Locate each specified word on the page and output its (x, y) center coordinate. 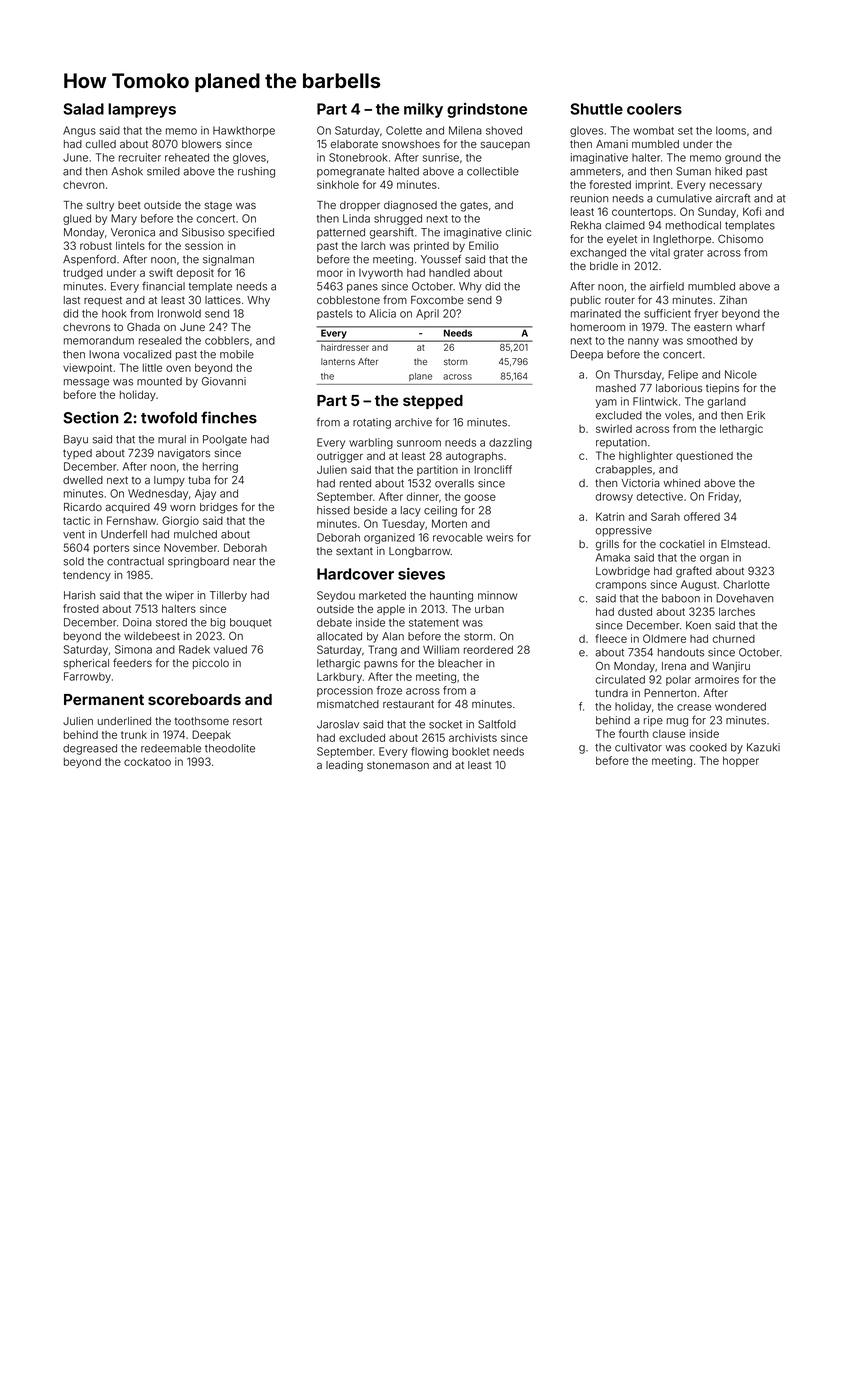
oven (178, 368)
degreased (90, 749)
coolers (654, 109)
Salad (83, 109)
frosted (81, 608)
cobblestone (348, 300)
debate (334, 622)
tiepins (722, 389)
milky (423, 110)
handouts (681, 652)
